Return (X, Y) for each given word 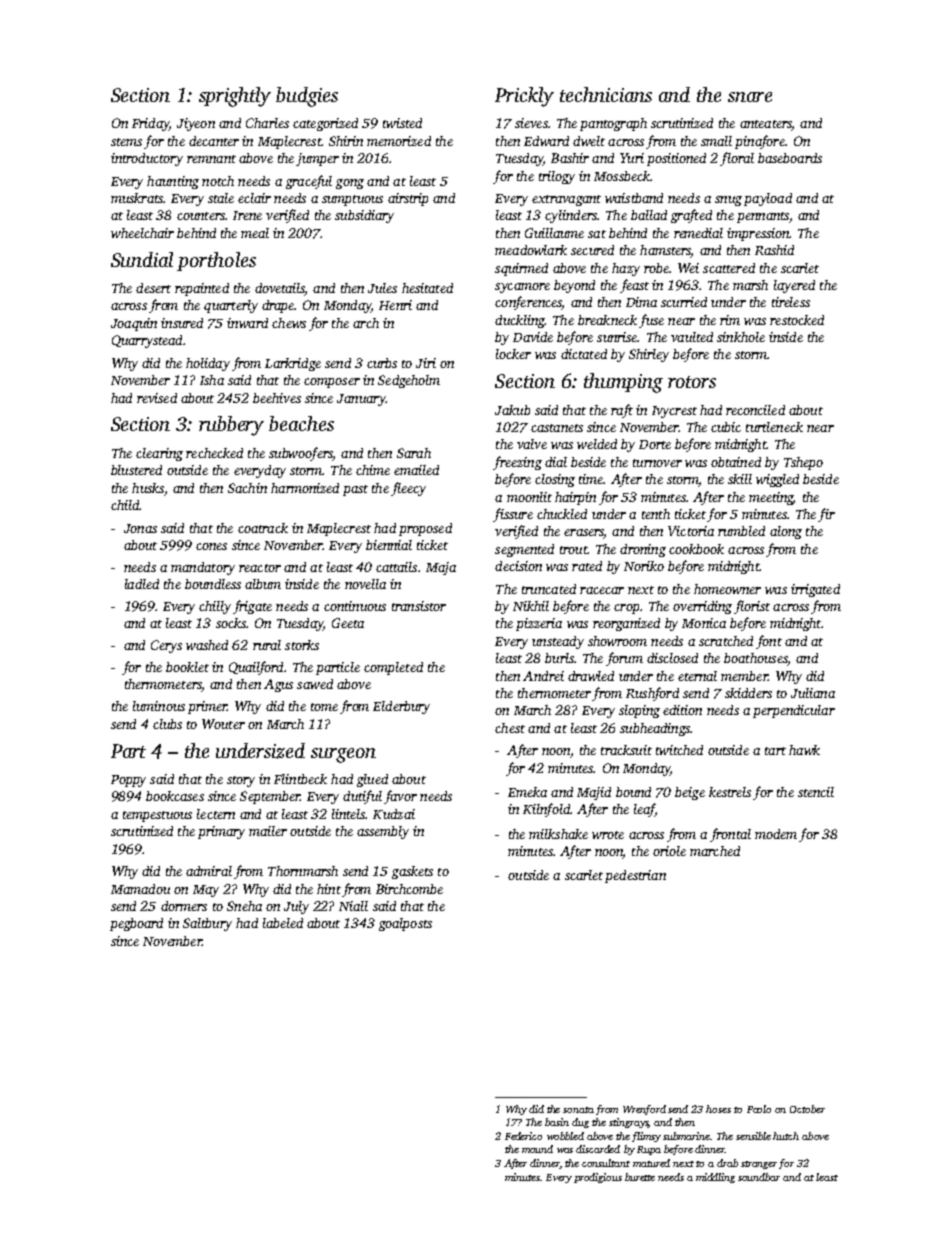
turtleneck (774, 427)
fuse (651, 321)
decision (518, 566)
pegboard (136, 924)
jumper (317, 159)
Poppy (128, 781)
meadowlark (531, 250)
